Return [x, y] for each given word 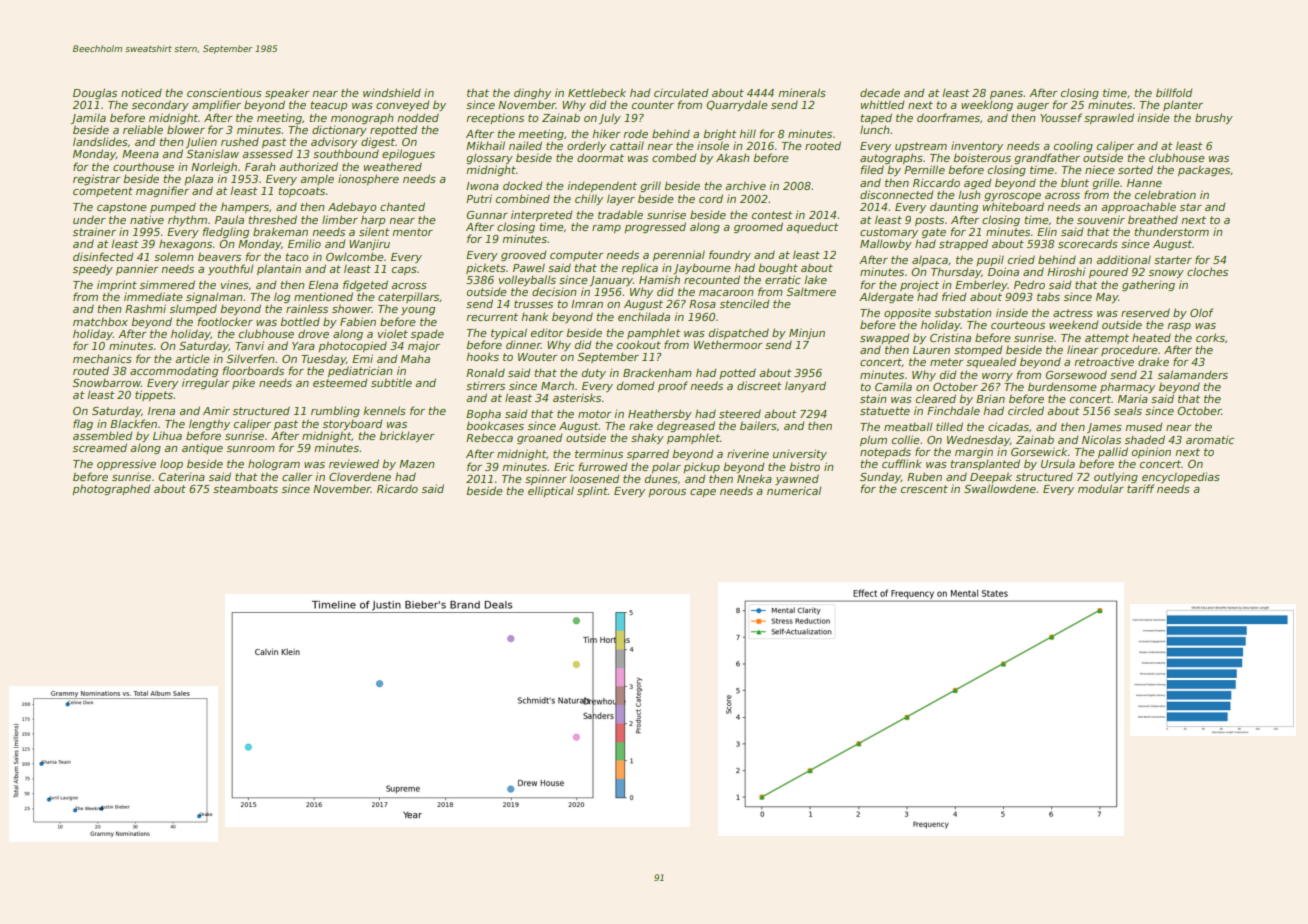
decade [880, 92]
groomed [758, 227]
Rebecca [489, 437]
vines [234, 284]
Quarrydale [737, 105]
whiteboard [1013, 206]
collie [905, 439]
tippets [154, 395]
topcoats [301, 192]
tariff [1140, 488]
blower [186, 129]
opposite [907, 313]
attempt [1107, 339]
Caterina [181, 476]
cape [703, 493]
